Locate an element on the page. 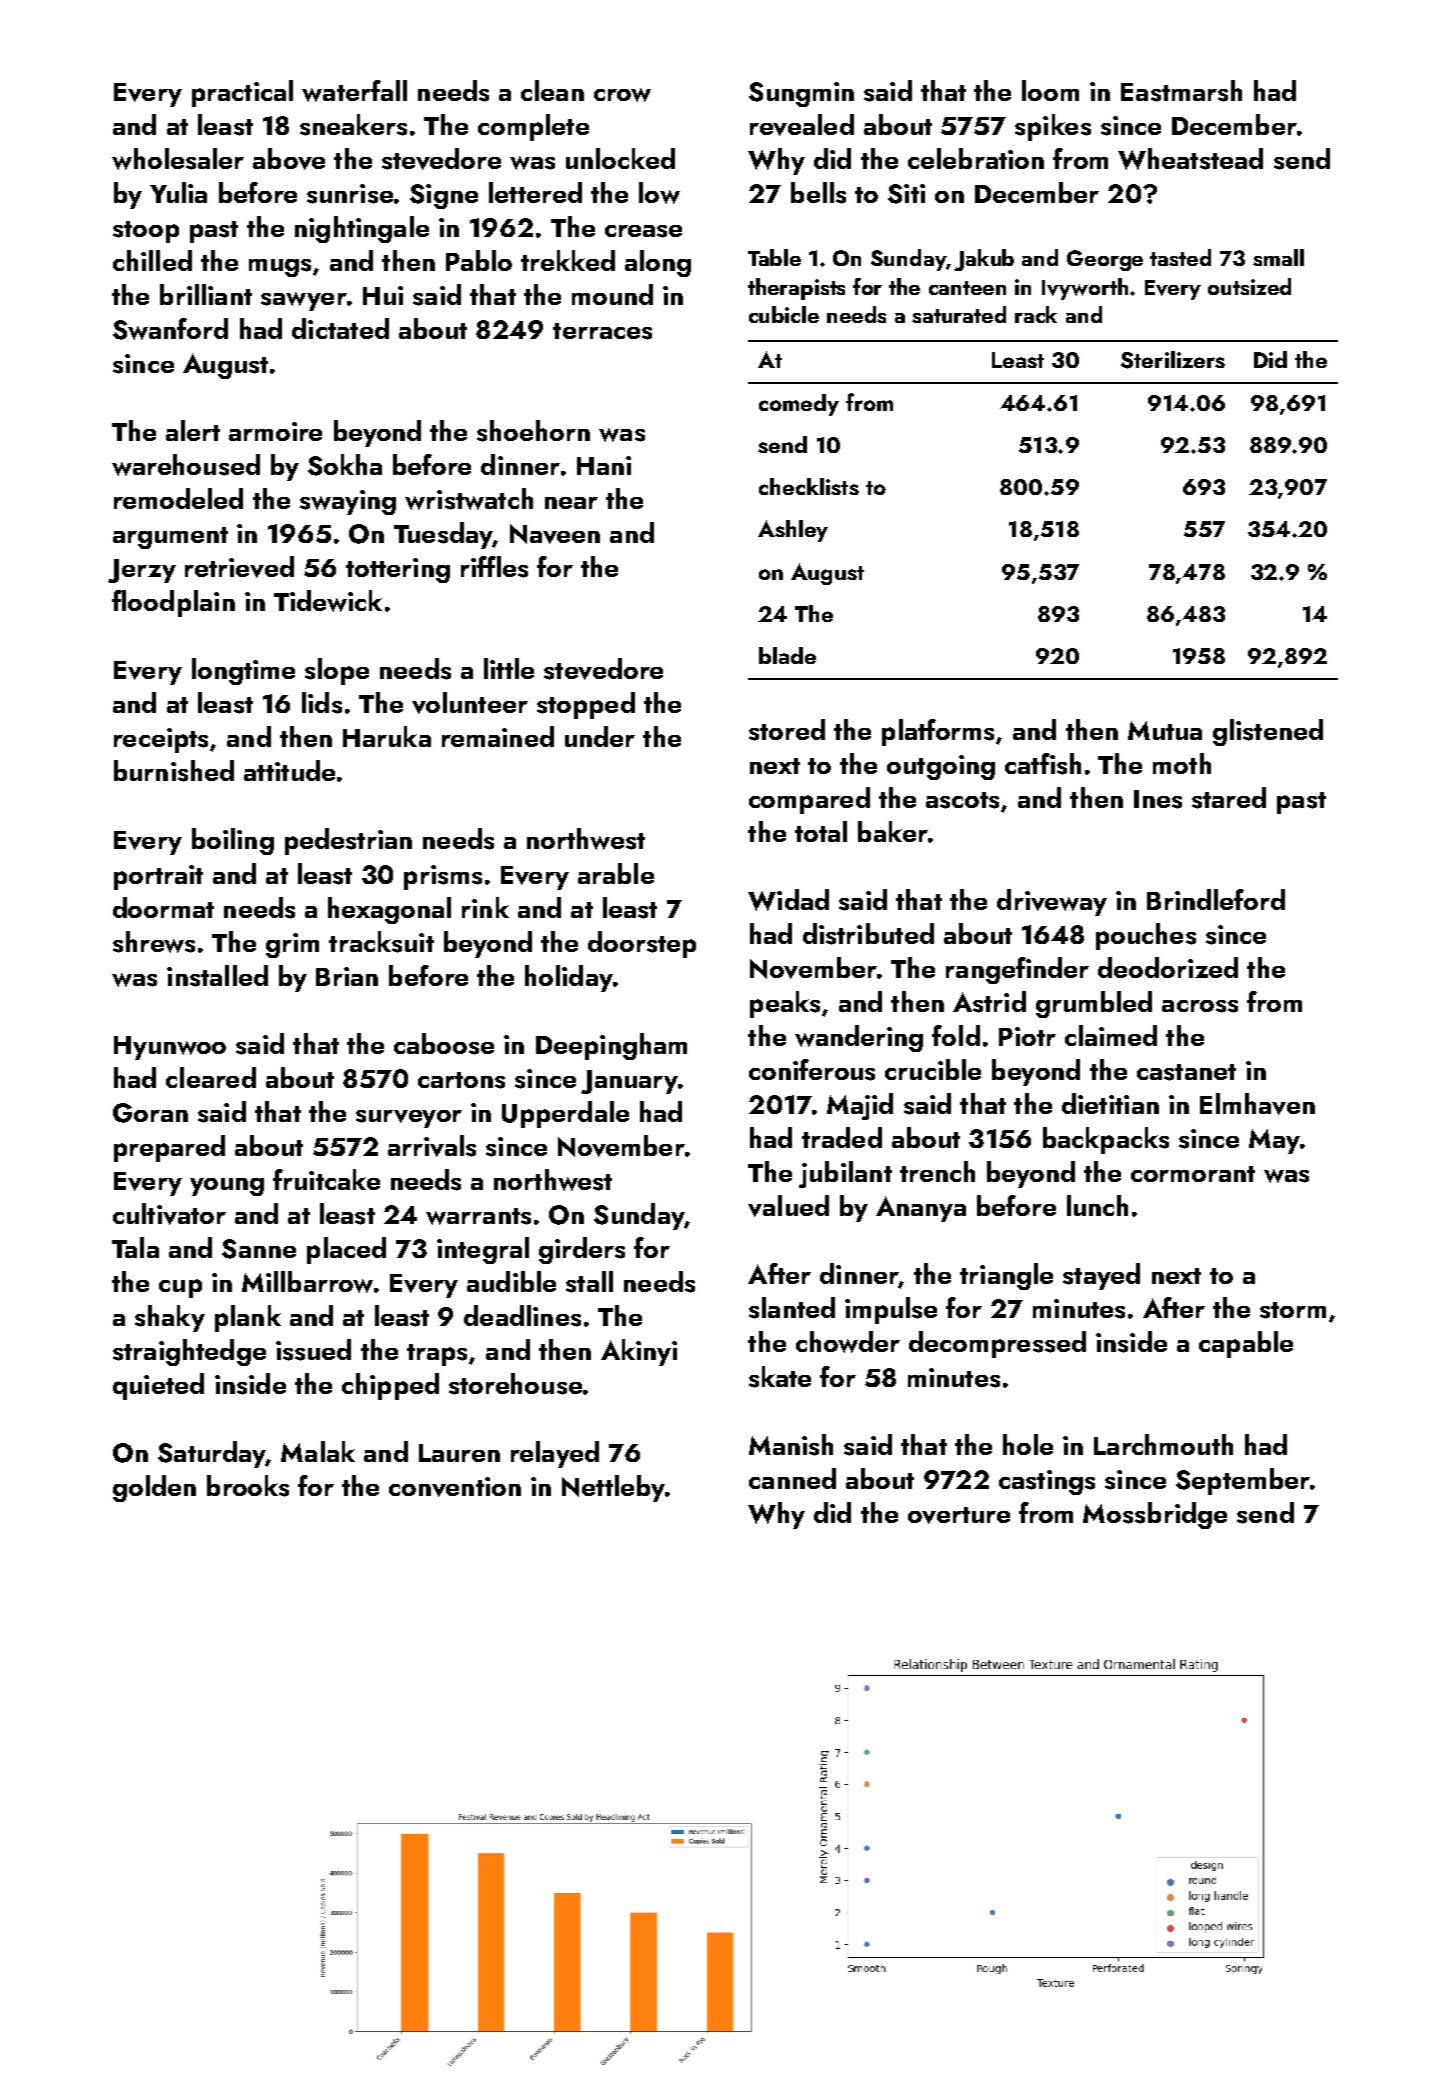 This document has height=2100, width=1450. baker is located at coordinates (893, 831).
